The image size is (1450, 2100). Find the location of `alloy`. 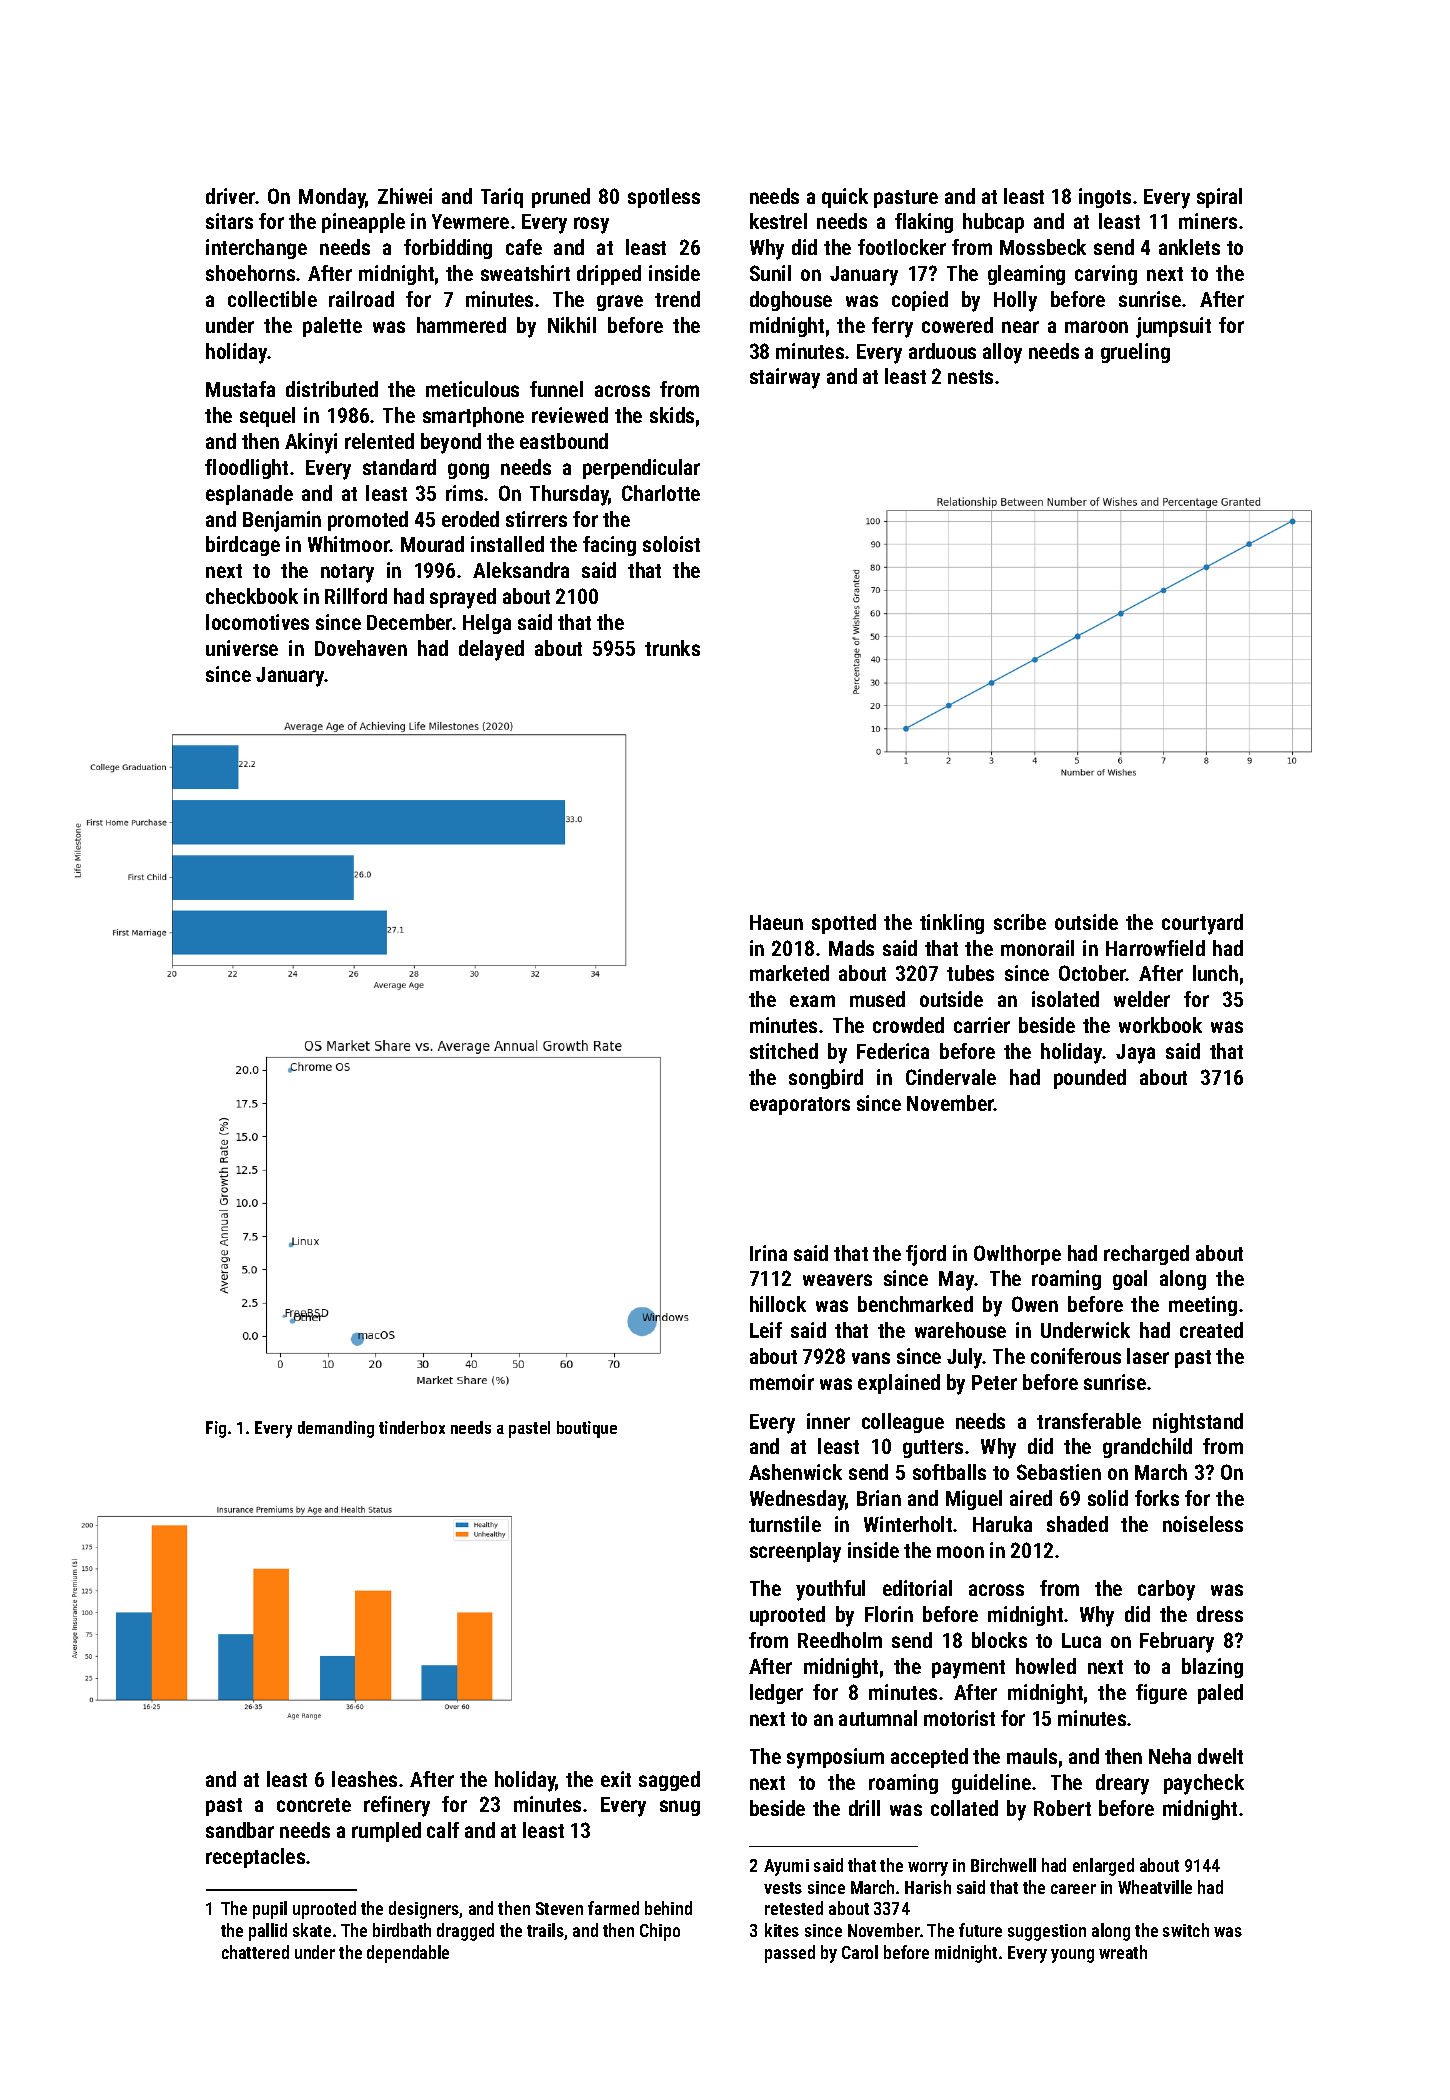

alloy is located at coordinates (1002, 353).
